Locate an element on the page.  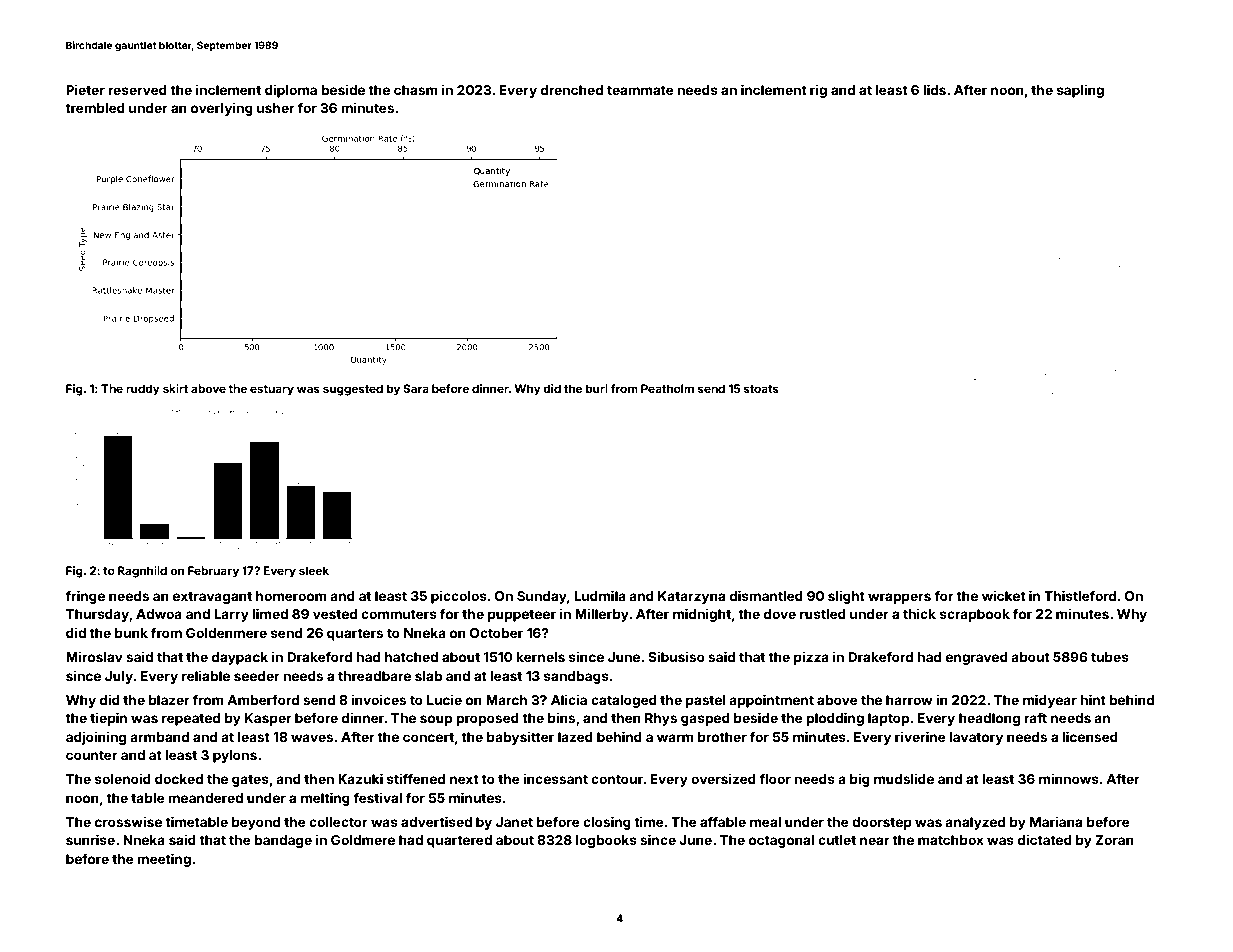
stoats is located at coordinates (761, 389).
